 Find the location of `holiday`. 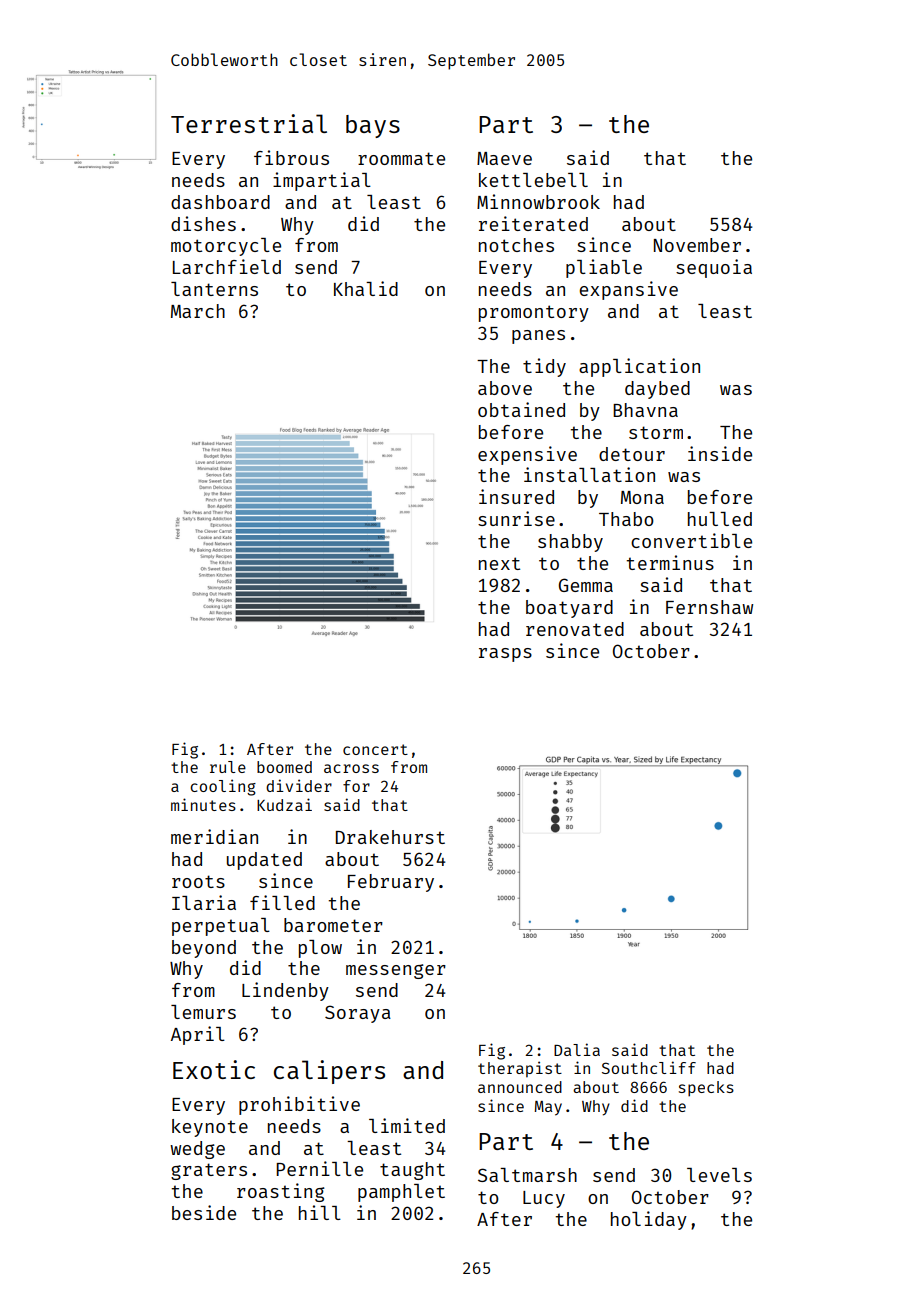

holiday is located at coordinates (649, 1220).
